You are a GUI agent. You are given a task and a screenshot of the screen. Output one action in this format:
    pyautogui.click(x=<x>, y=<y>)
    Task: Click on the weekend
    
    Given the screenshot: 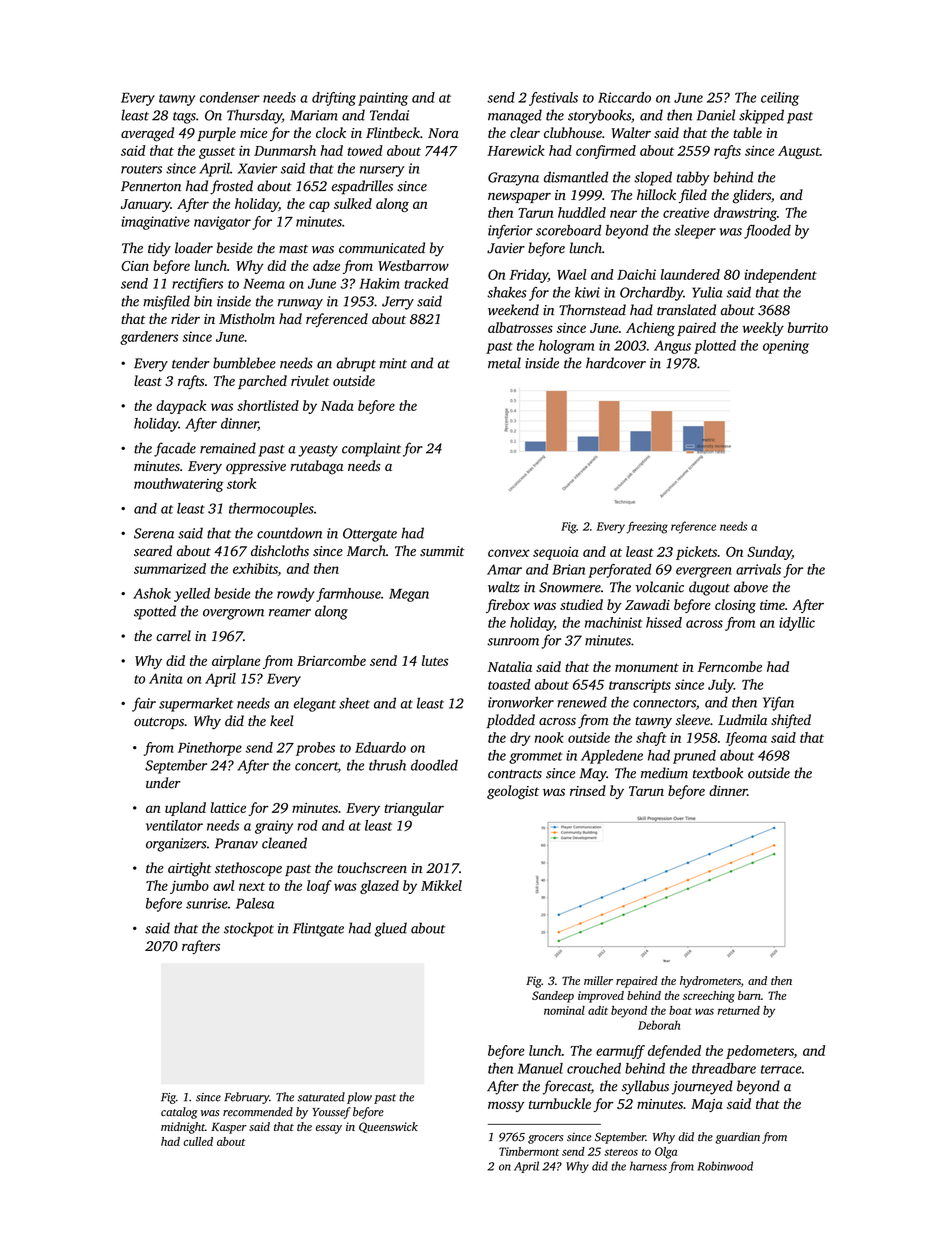 What is the action you would take?
    pyautogui.click(x=513, y=310)
